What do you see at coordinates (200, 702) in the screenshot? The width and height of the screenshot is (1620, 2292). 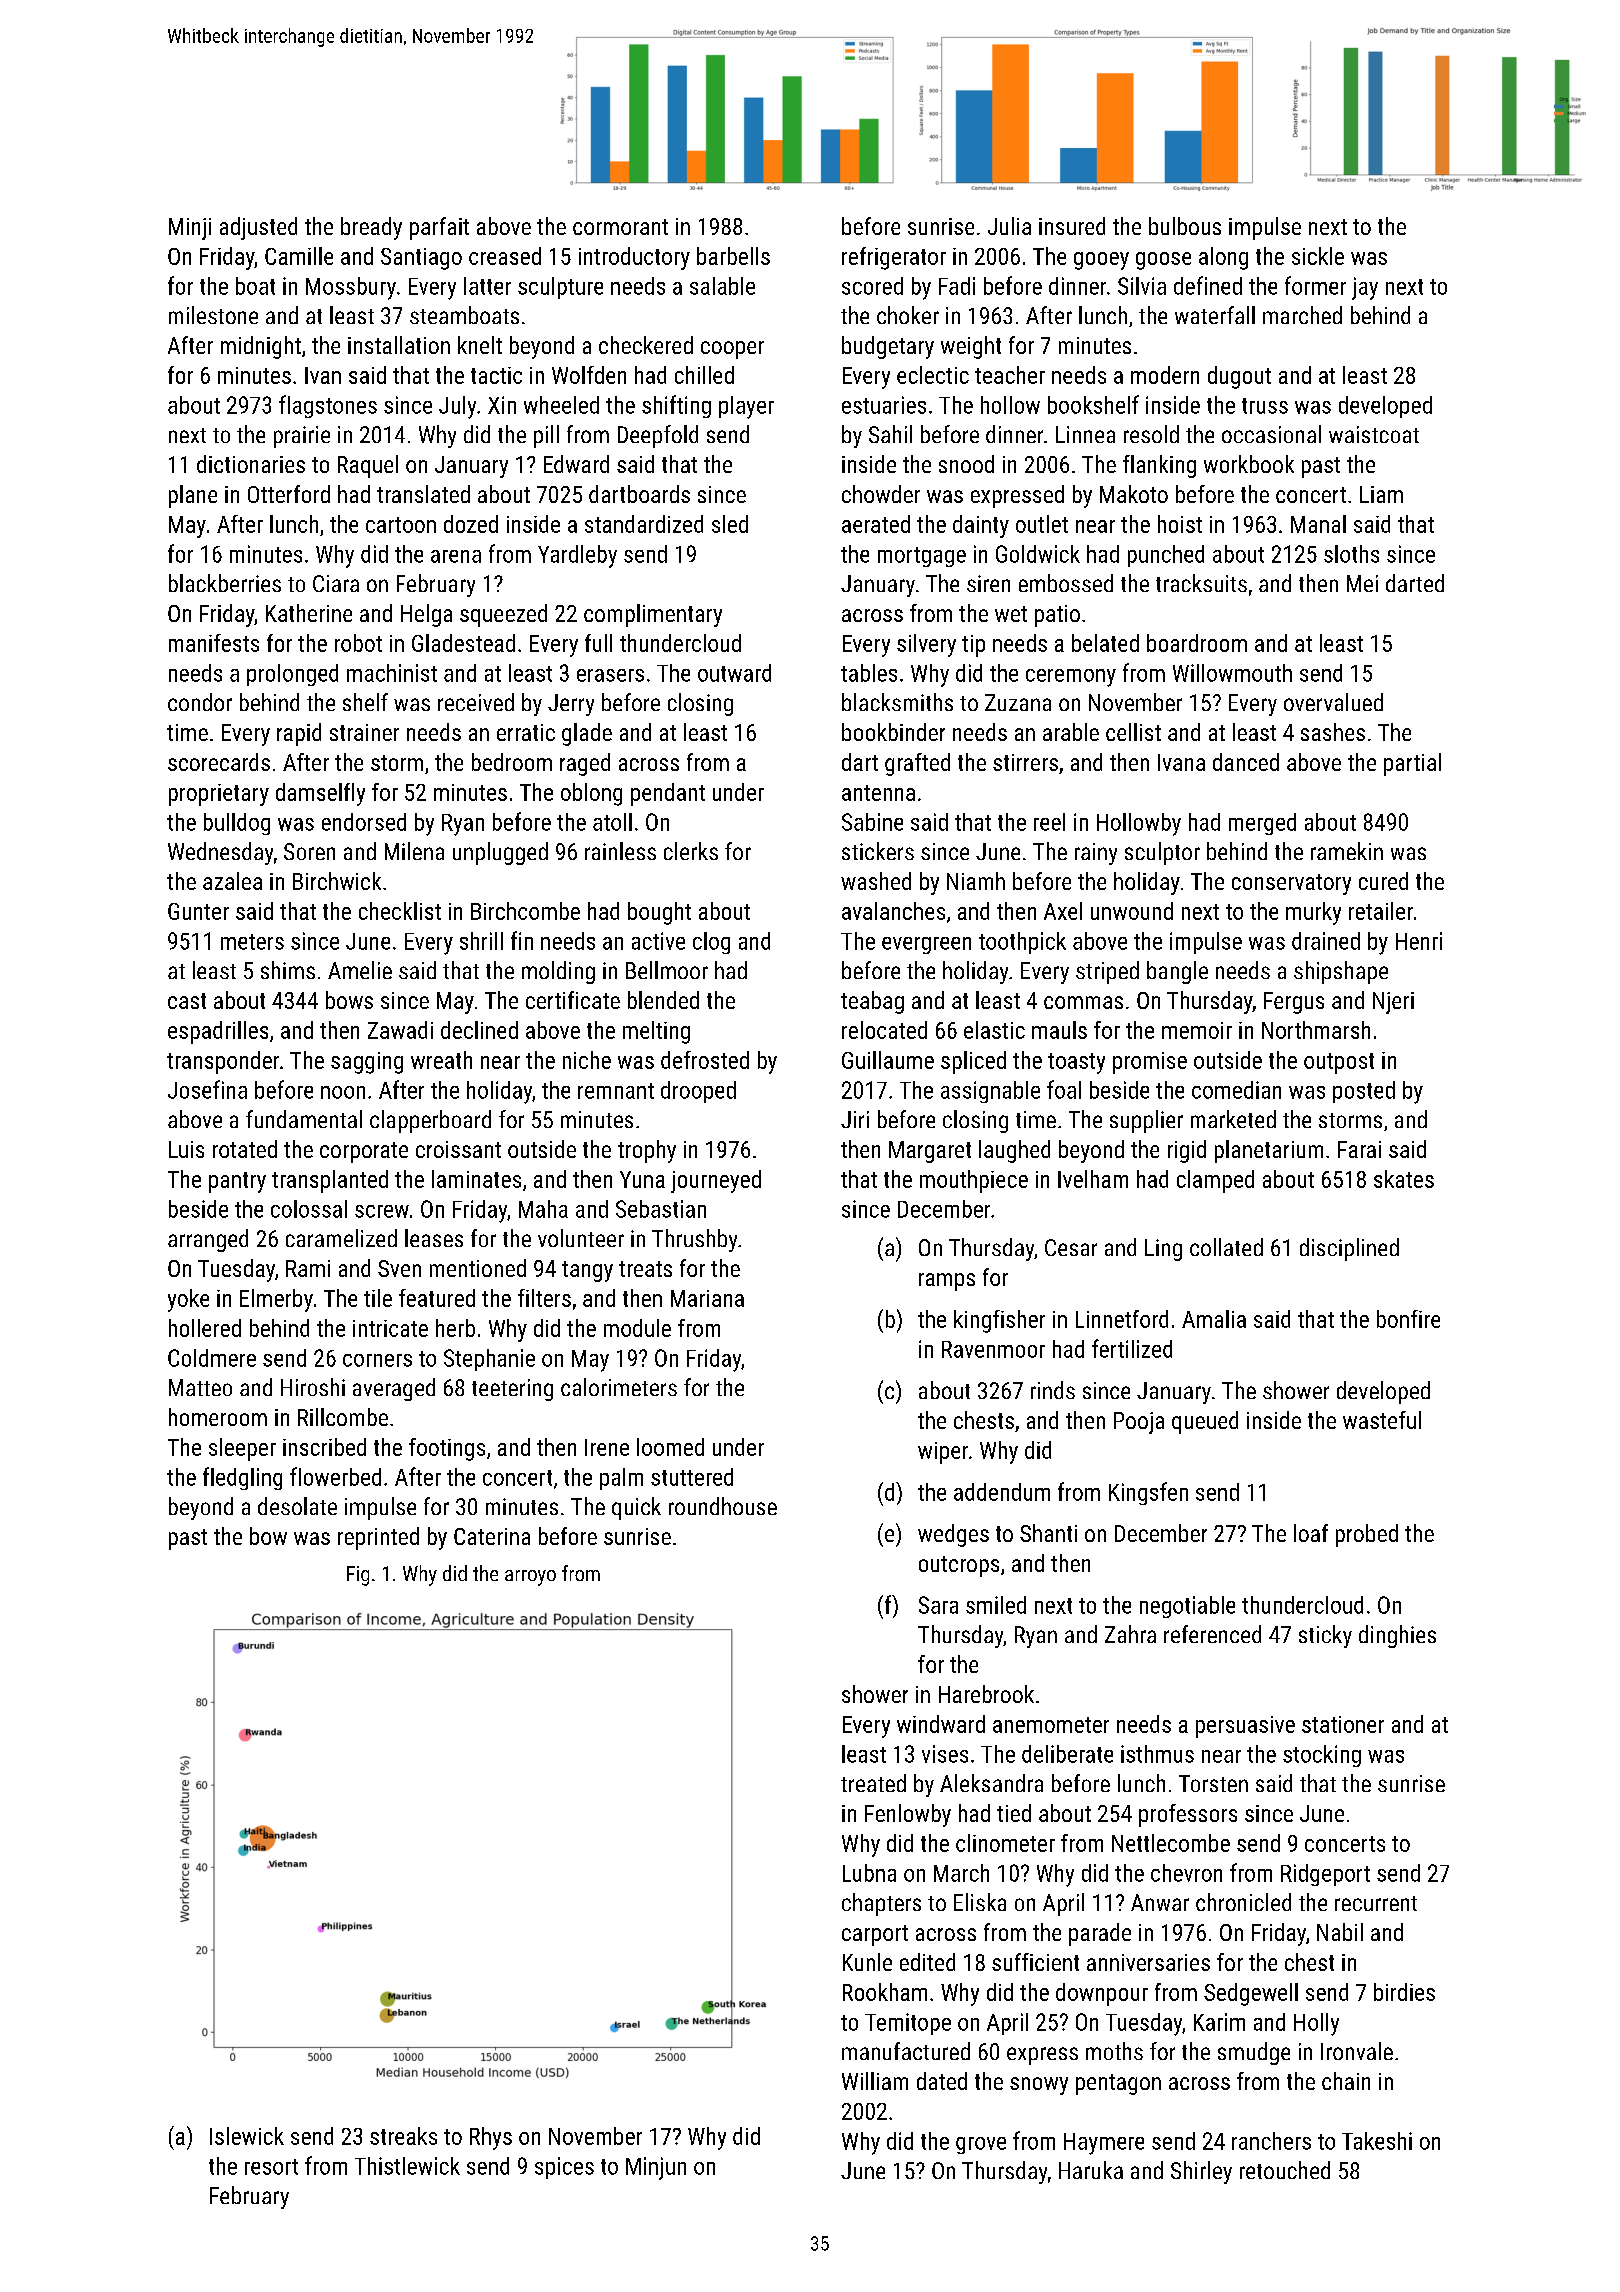 I see `condor` at bounding box center [200, 702].
